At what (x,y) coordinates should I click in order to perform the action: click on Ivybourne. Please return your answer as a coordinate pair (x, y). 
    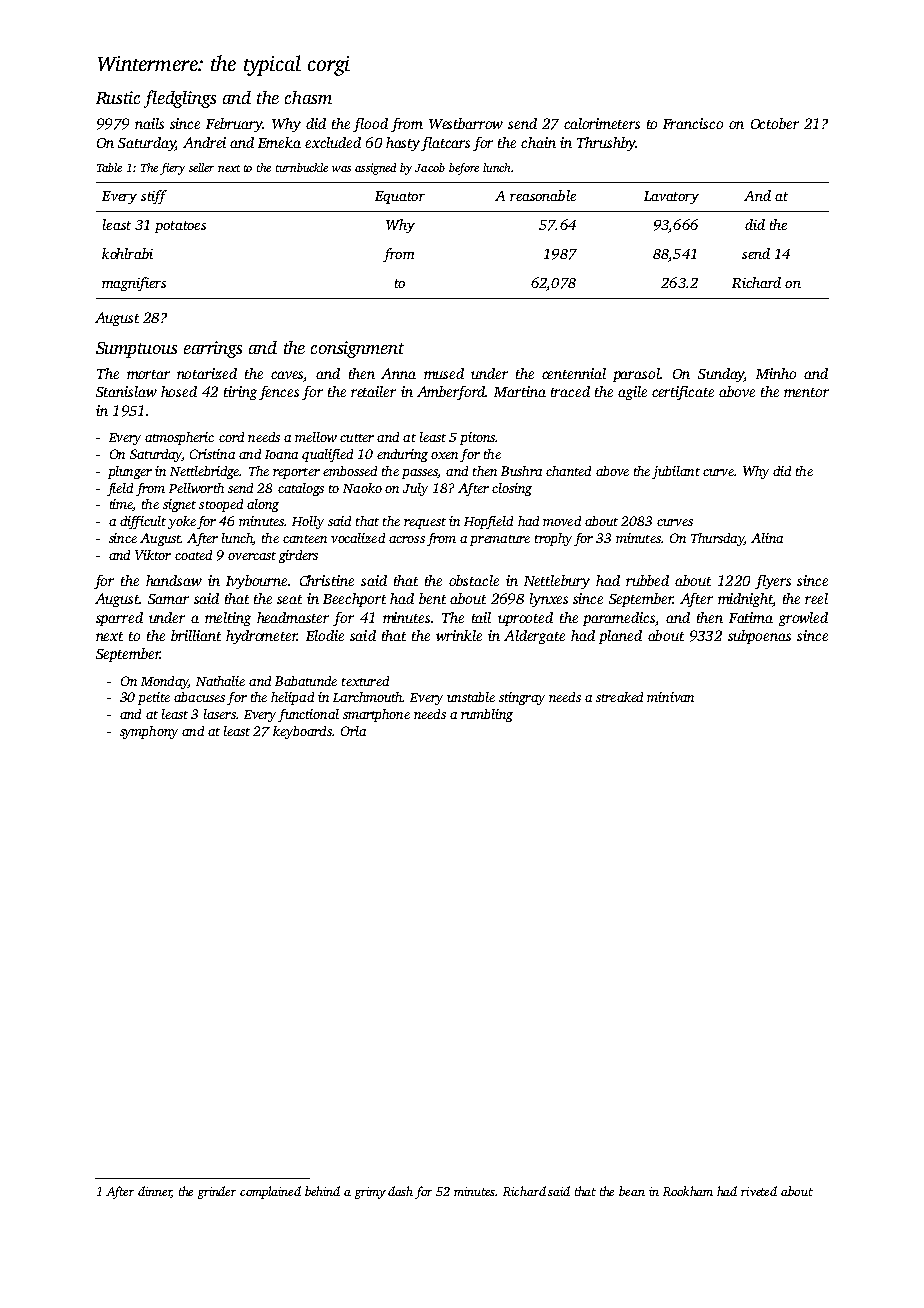
    Looking at the image, I should click on (256, 582).
